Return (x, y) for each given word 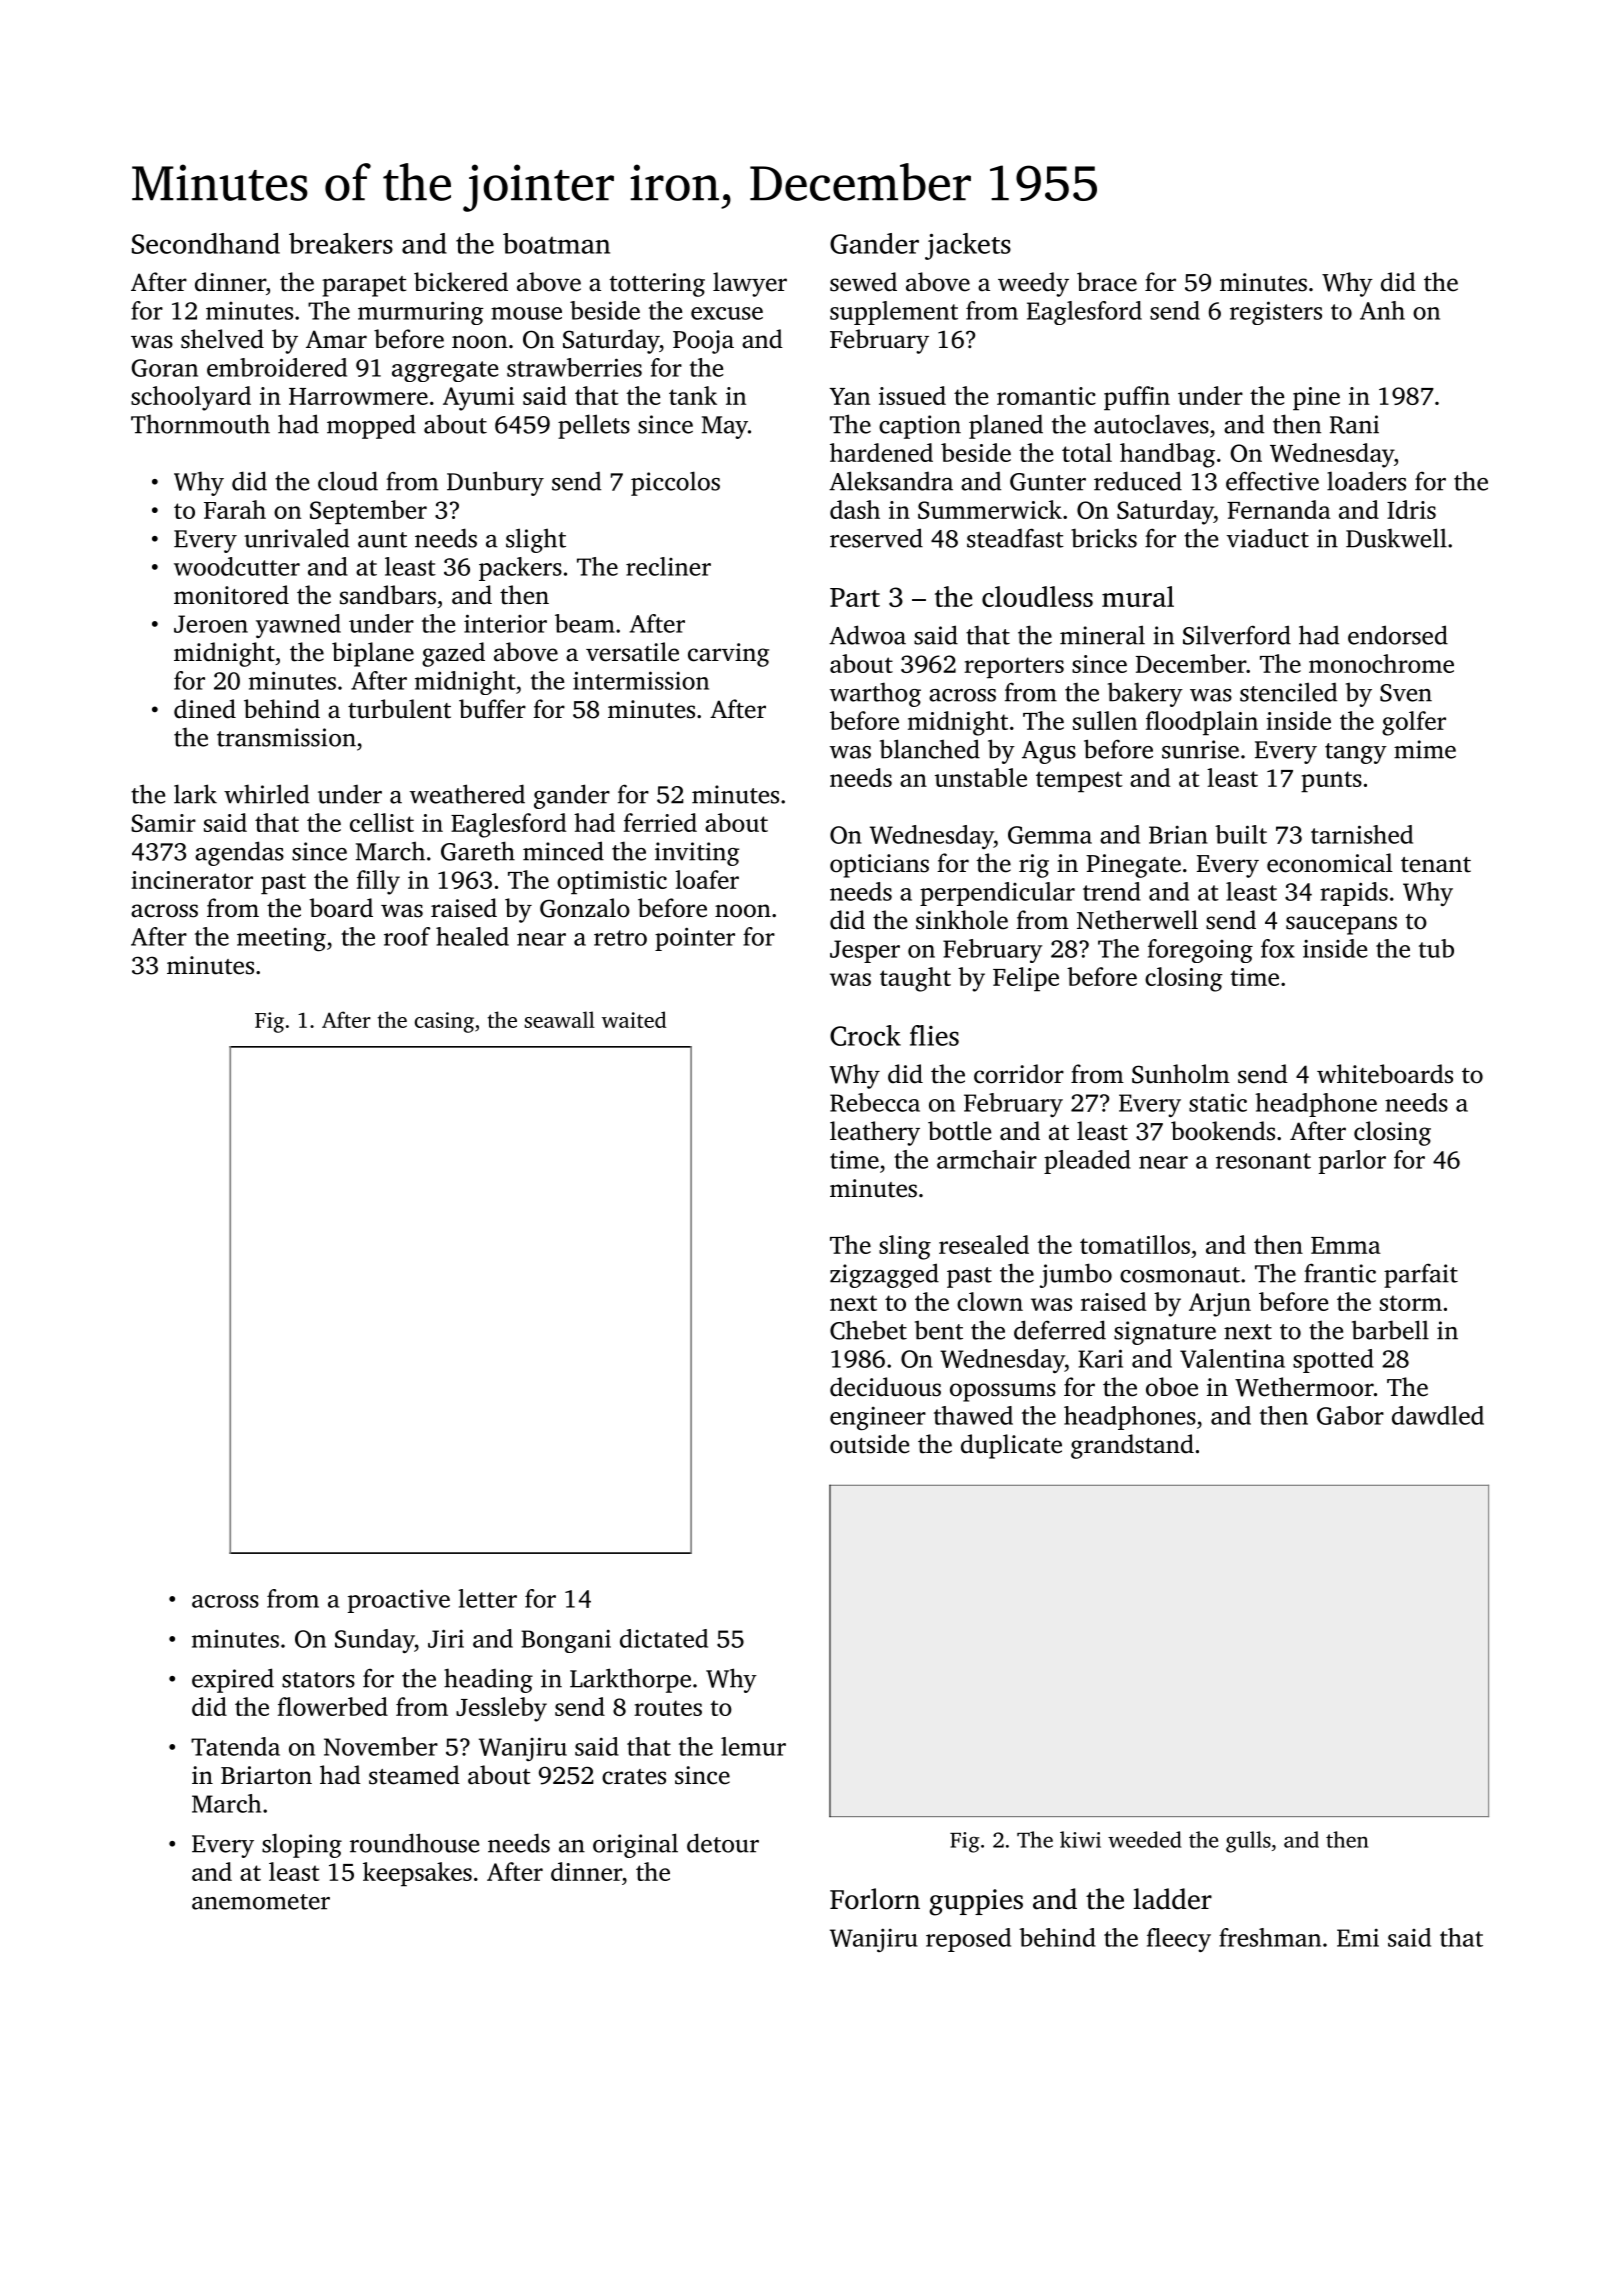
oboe (1172, 1387)
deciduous (885, 1387)
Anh (1382, 310)
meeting (281, 939)
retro (620, 938)
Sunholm (1181, 1074)
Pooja (703, 342)
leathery (875, 1133)
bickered (461, 282)
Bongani (566, 1641)
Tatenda (235, 1746)
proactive (399, 1601)
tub (1436, 948)
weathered (467, 794)
